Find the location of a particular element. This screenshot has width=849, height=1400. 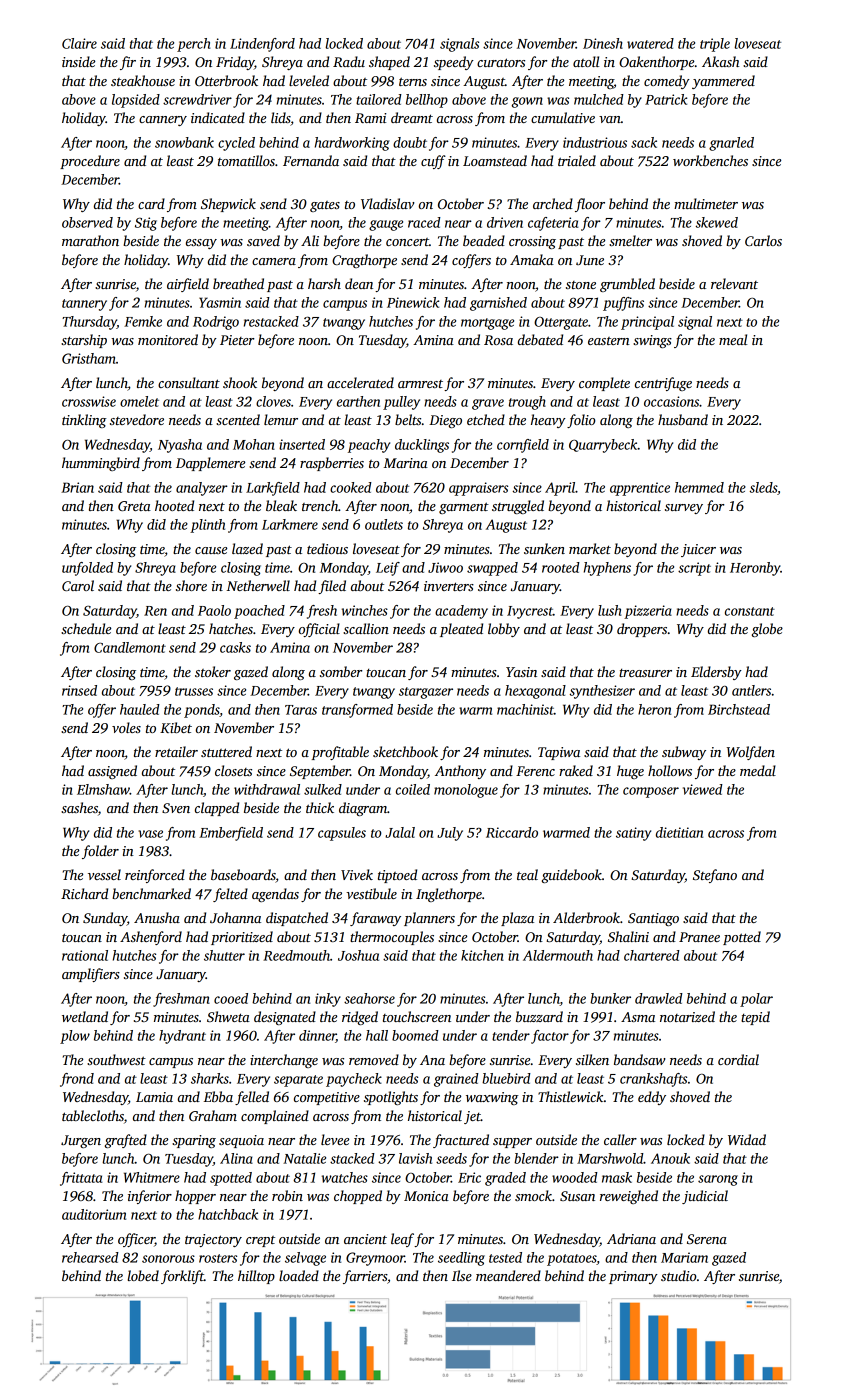

Ilse is located at coordinates (462, 1275).
